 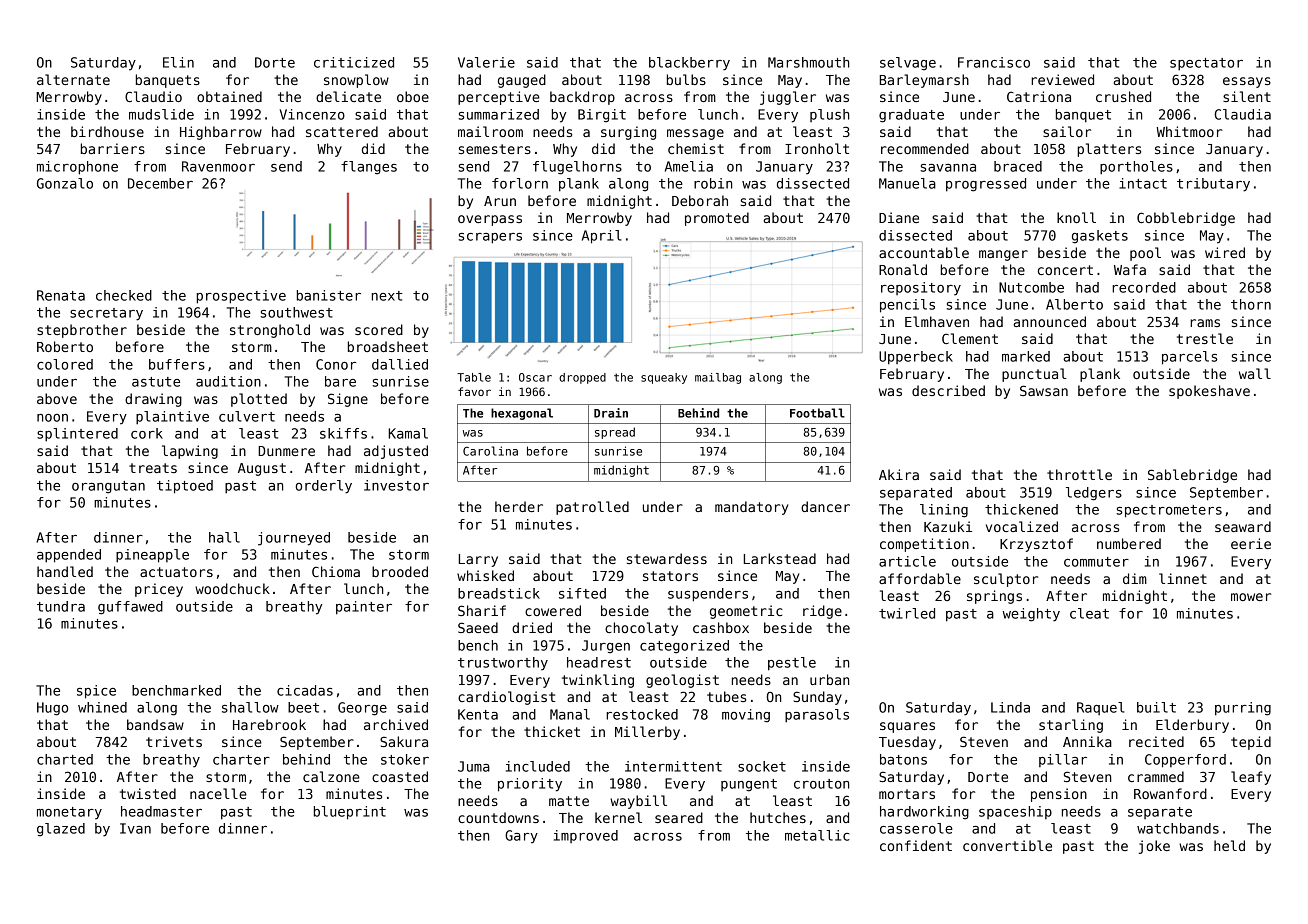 I want to click on Ronald, so click(x=903, y=269).
